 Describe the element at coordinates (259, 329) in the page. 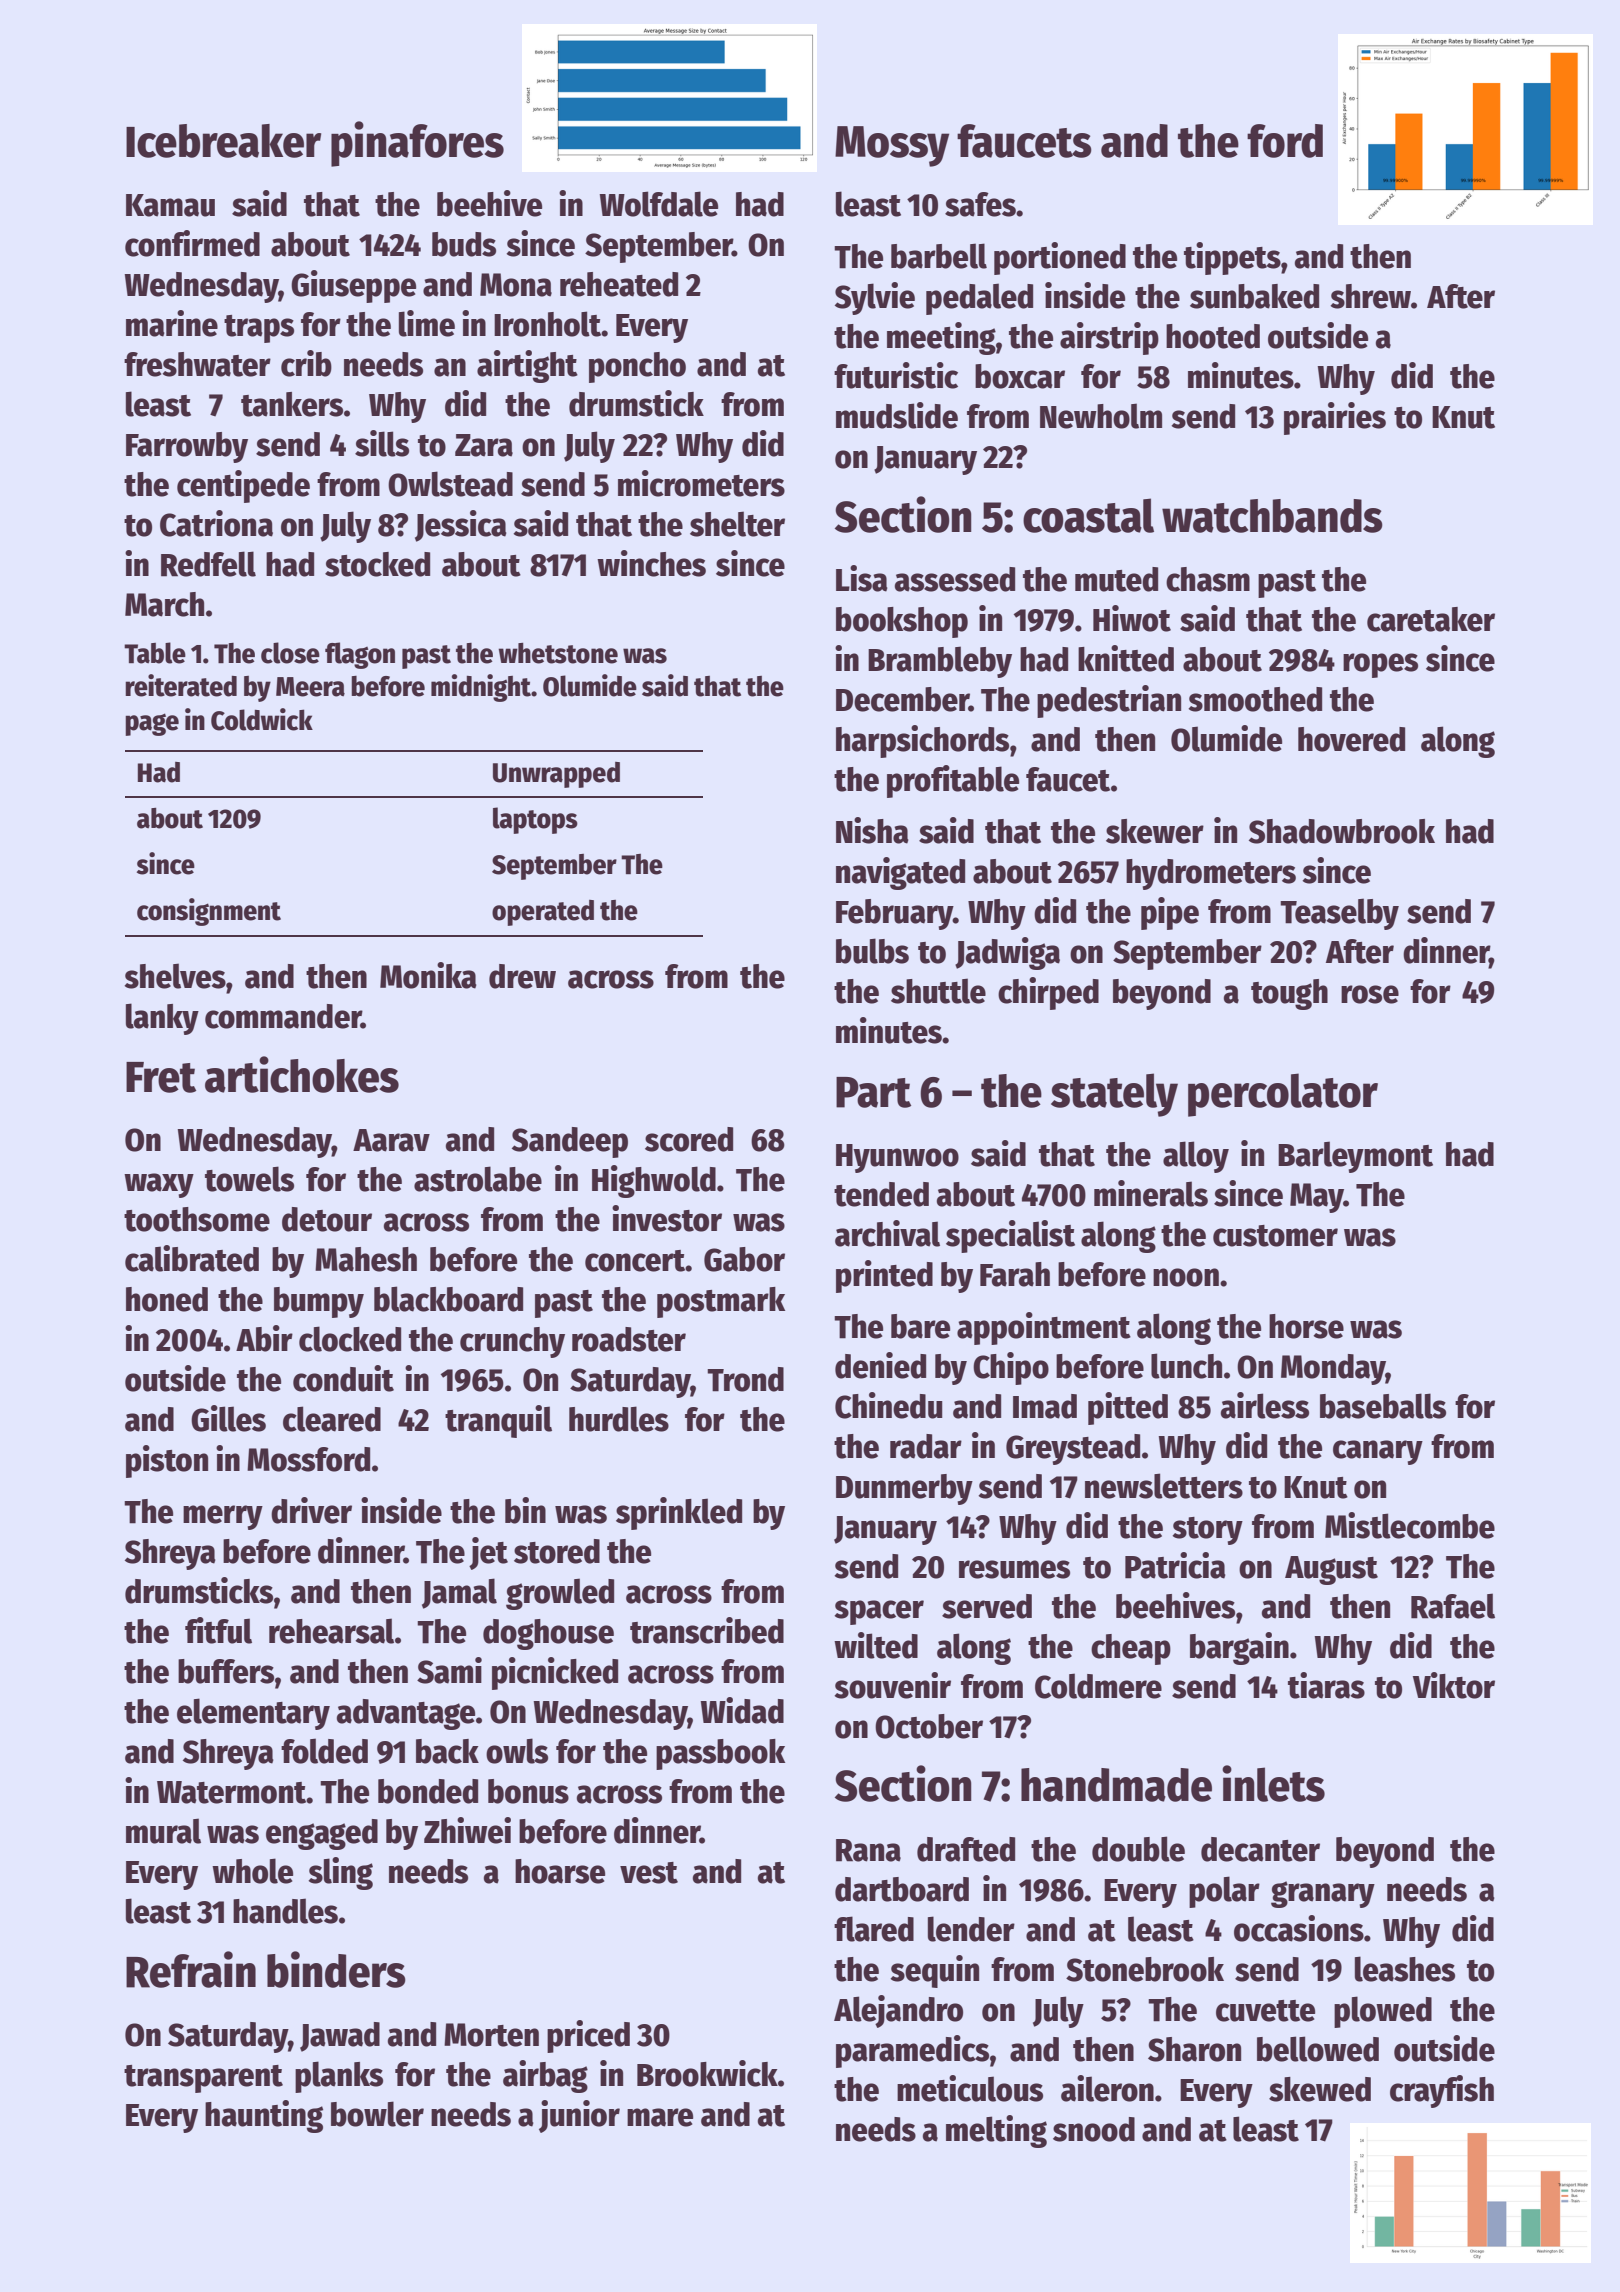

I see `traps` at that location.
